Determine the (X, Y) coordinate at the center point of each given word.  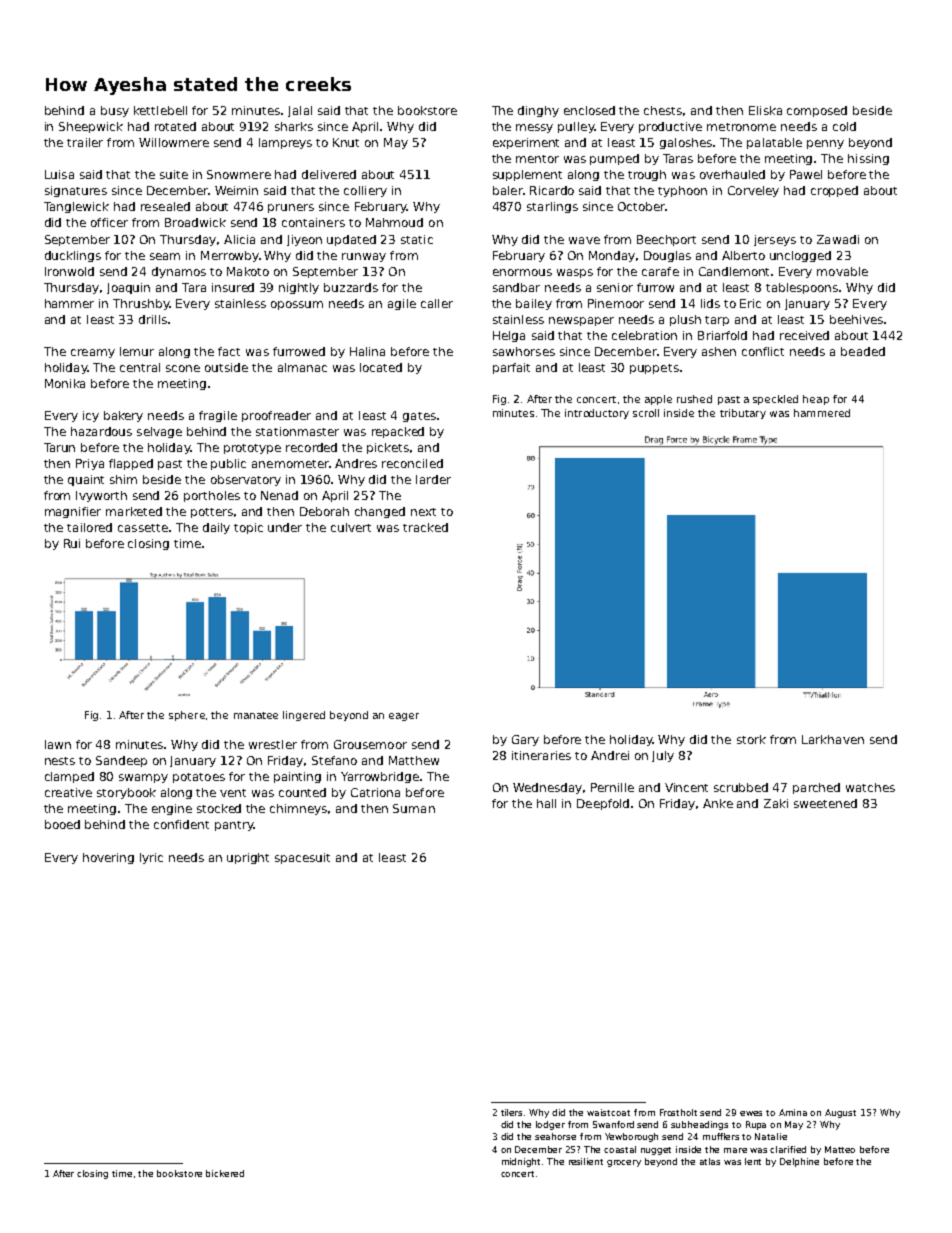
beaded (863, 351)
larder (433, 479)
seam (165, 256)
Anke (718, 803)
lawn (58, 744)
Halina (367, 351)
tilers (511, 1112)
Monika (65, 383)
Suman (414, 808)
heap (816, 400)
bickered (225, 1173)
